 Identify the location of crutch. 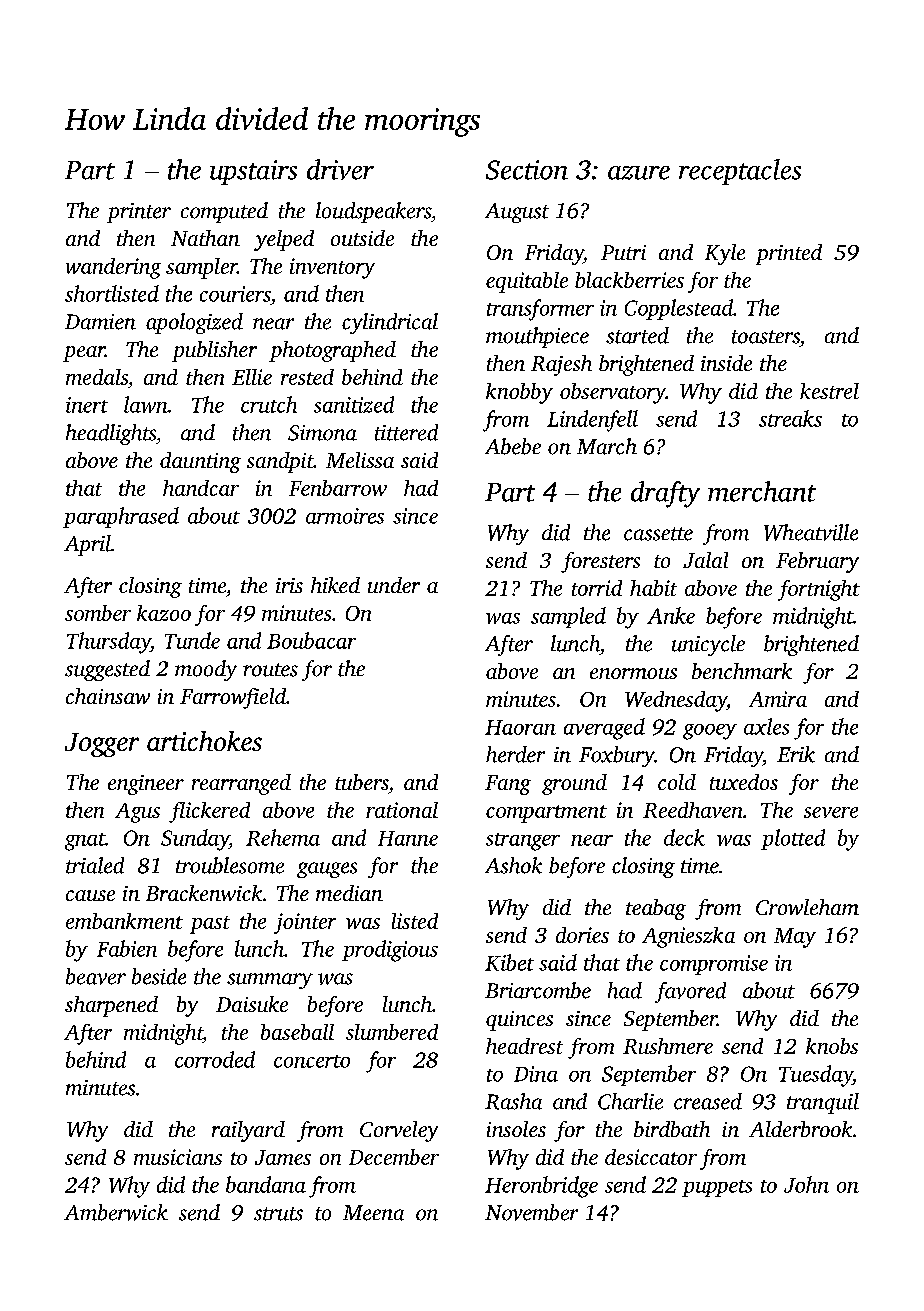
(269, 404).
